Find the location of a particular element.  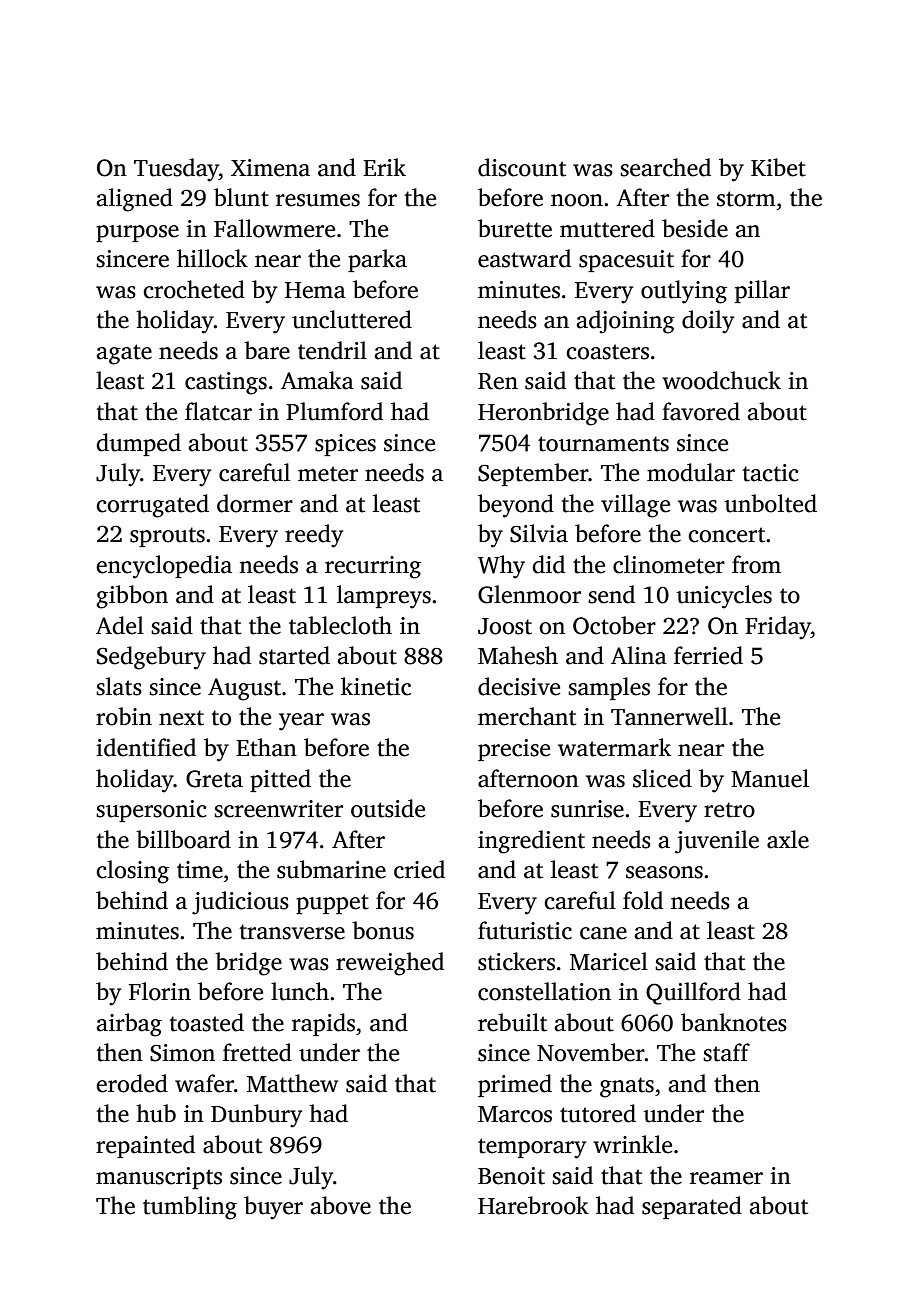

reedy is located at coordinates (314, 536).
